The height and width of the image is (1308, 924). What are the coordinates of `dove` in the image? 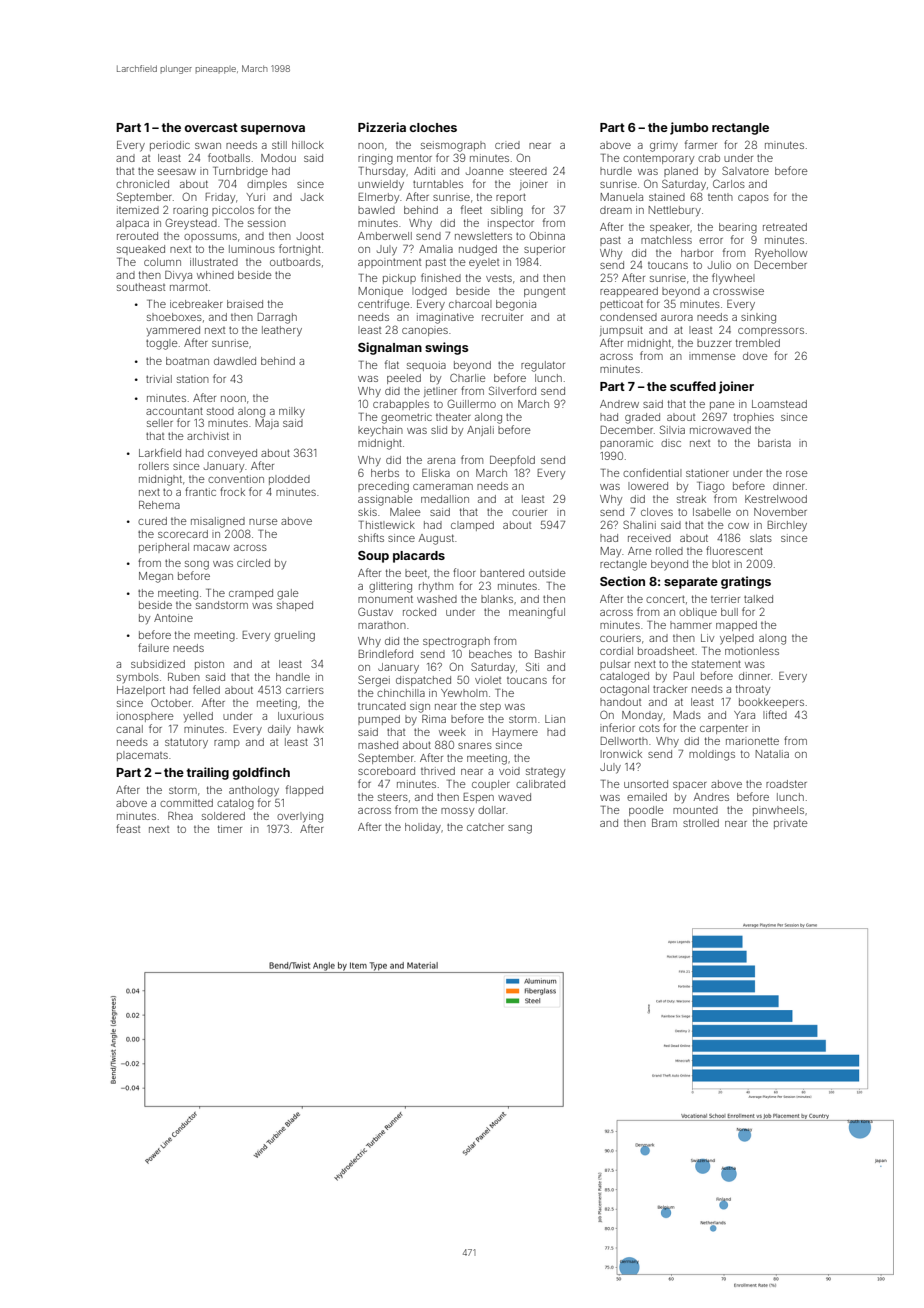 It's located at (755, 356).
